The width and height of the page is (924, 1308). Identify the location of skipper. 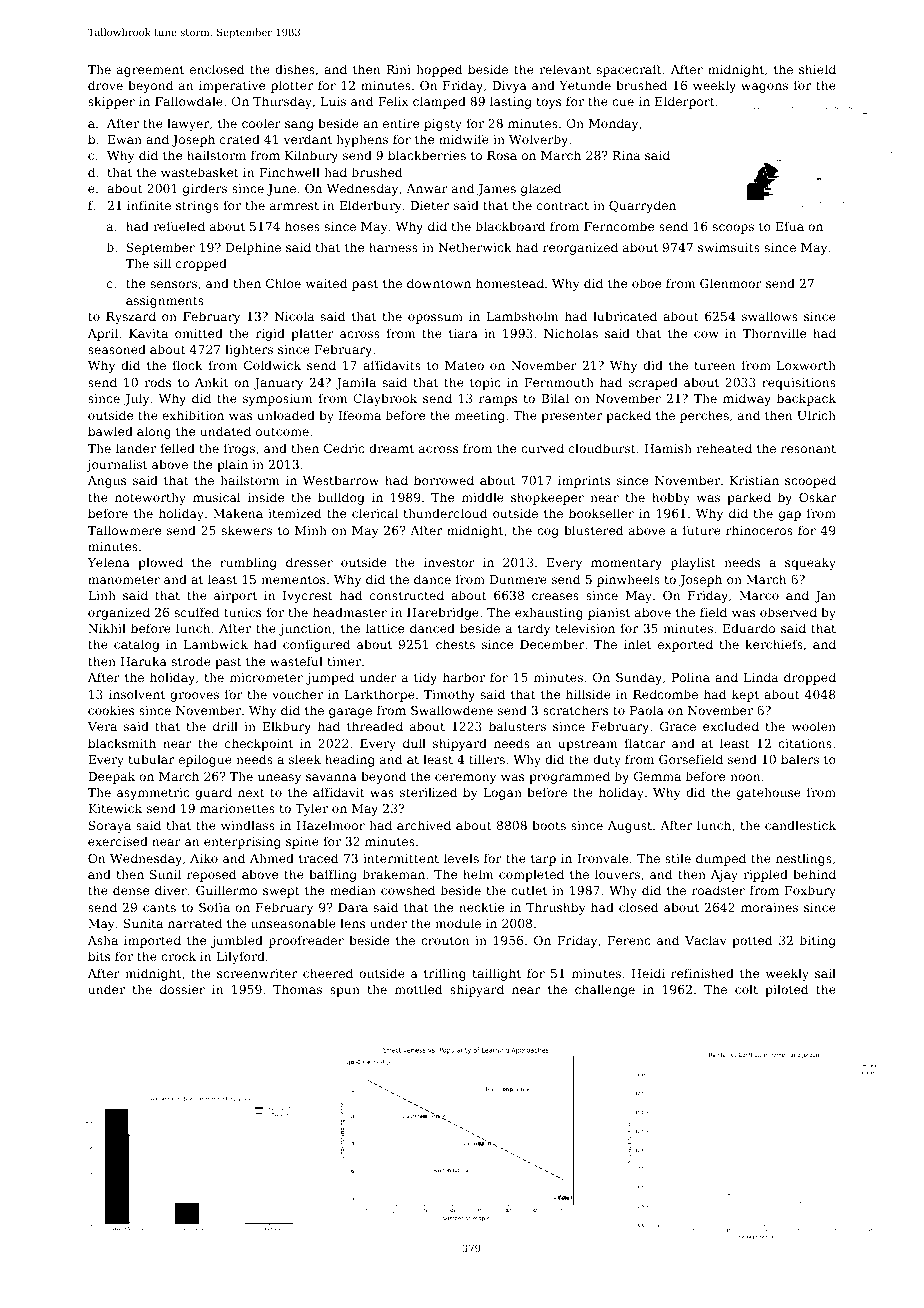
(111, 102).
